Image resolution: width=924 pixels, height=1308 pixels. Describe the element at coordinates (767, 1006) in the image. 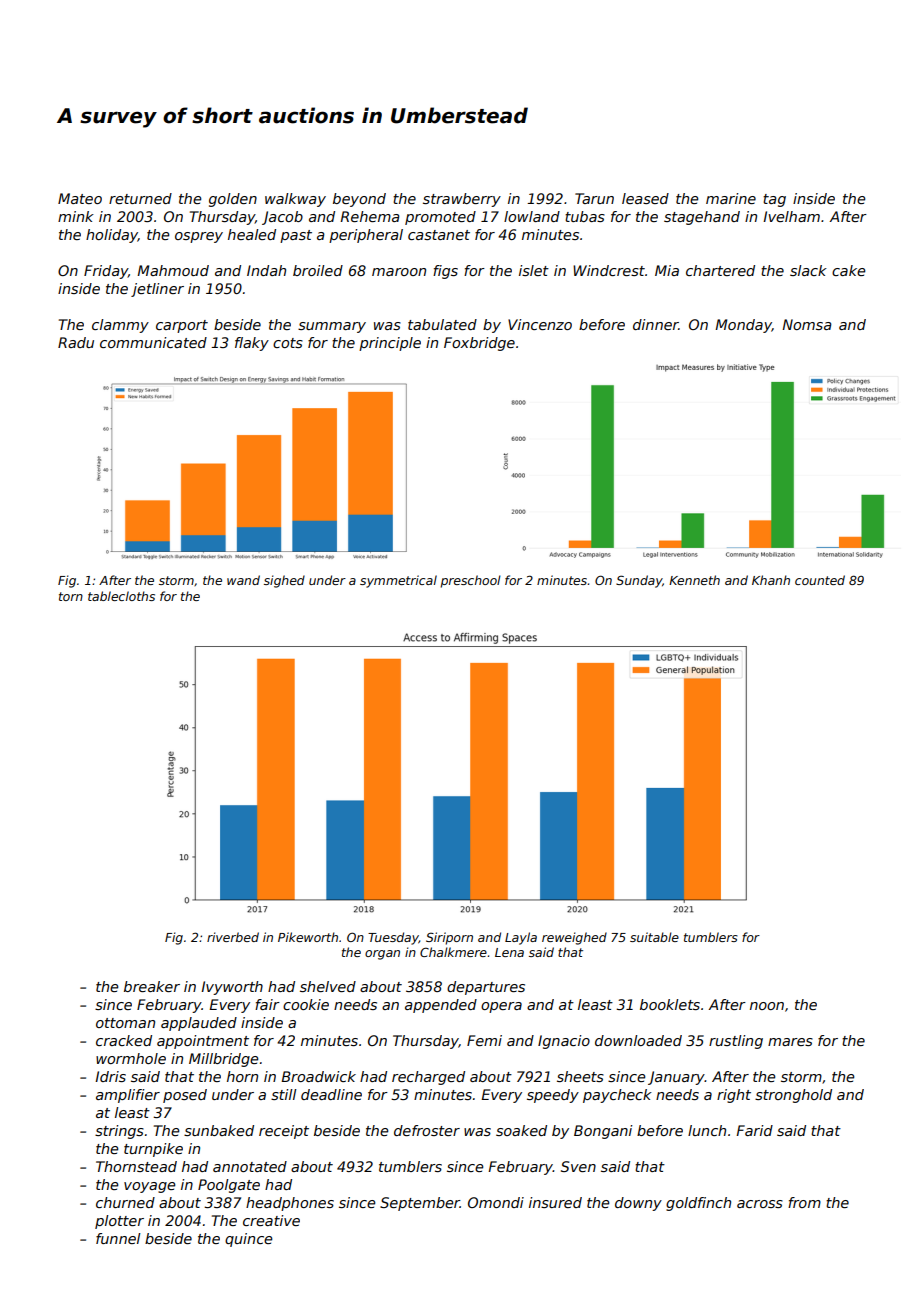

I see `noon` at that location.
